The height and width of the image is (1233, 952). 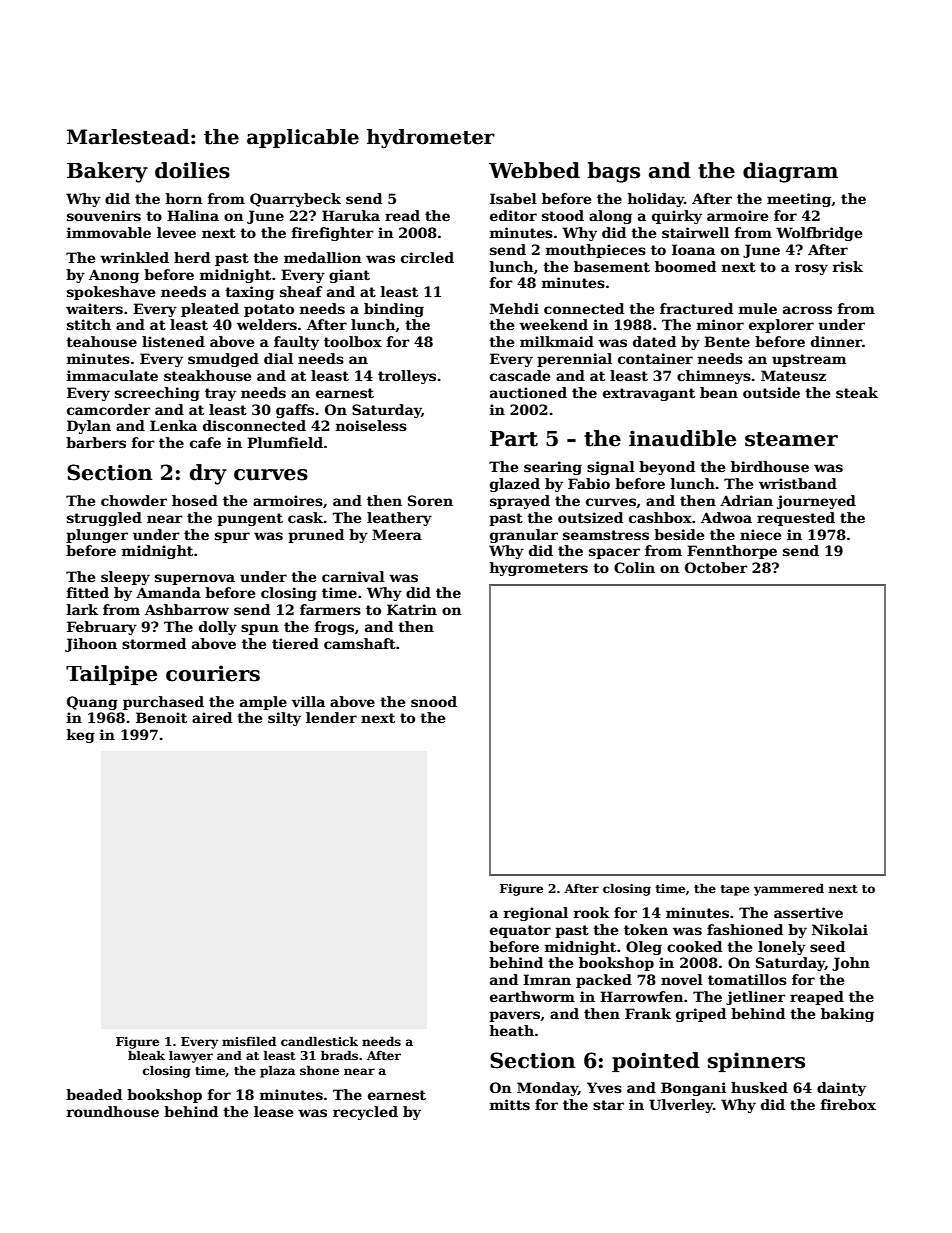 What do you see at coordinates (656, 200) in the image?
I see `holiday` at bounding box center [656, 200].
